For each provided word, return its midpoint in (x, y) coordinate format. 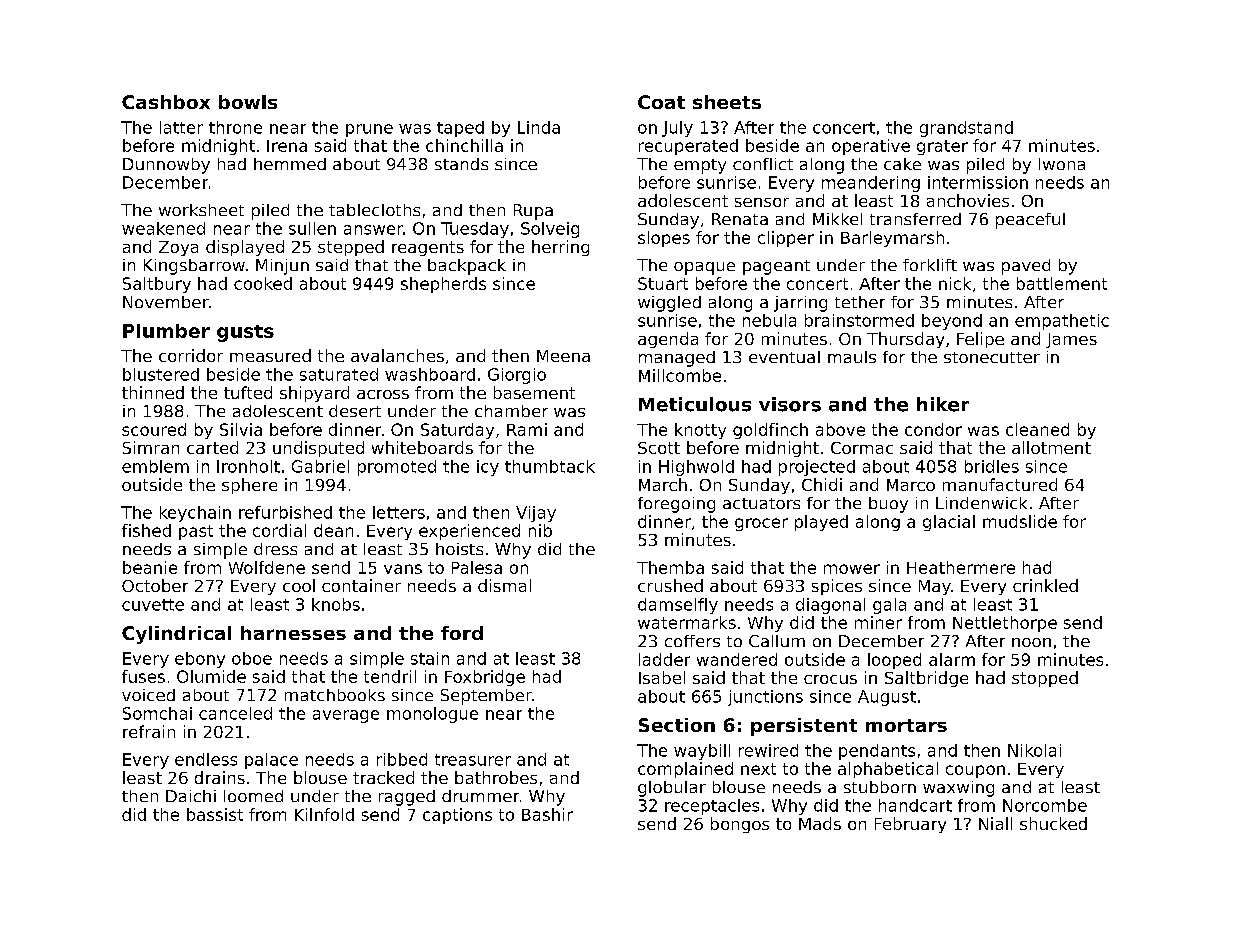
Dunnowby (166, 166)
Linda (539, 127)
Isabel (662, 677)
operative (871, 147)
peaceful (1030, 221)
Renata (740, 219)
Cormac (862, 448)
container (361, 585)
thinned (153, 392)
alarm (952, 659)
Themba (670, 567)
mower (852, 569)
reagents (428, 248)
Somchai (157, 713)
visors (790, 404)
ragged (407, 798)
